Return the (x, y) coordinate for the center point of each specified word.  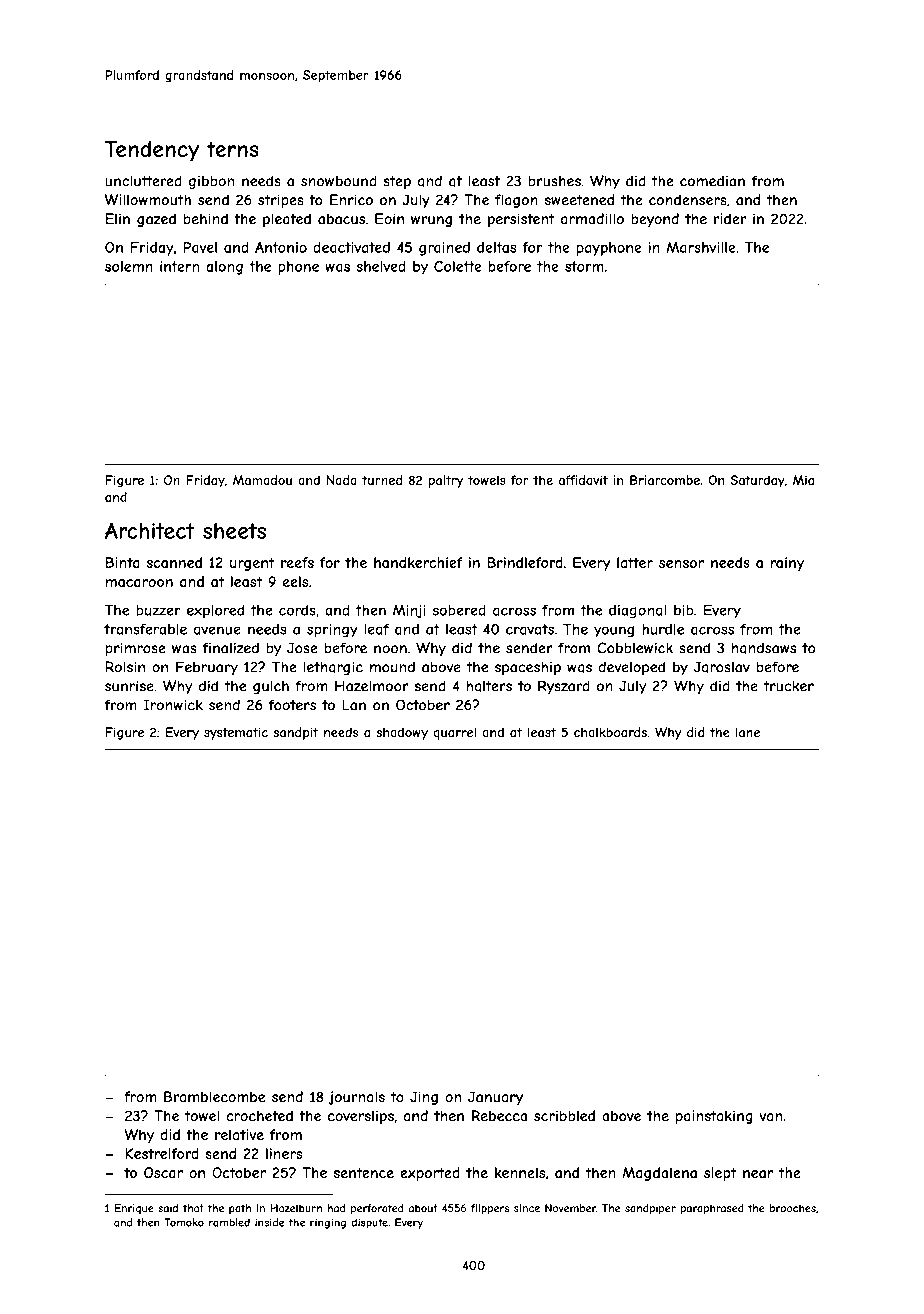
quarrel (454, 733)
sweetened (579, 200)
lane (748, 732)
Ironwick (173, 705)
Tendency (152, 151)
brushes (554, 181)
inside (269, 1222)
